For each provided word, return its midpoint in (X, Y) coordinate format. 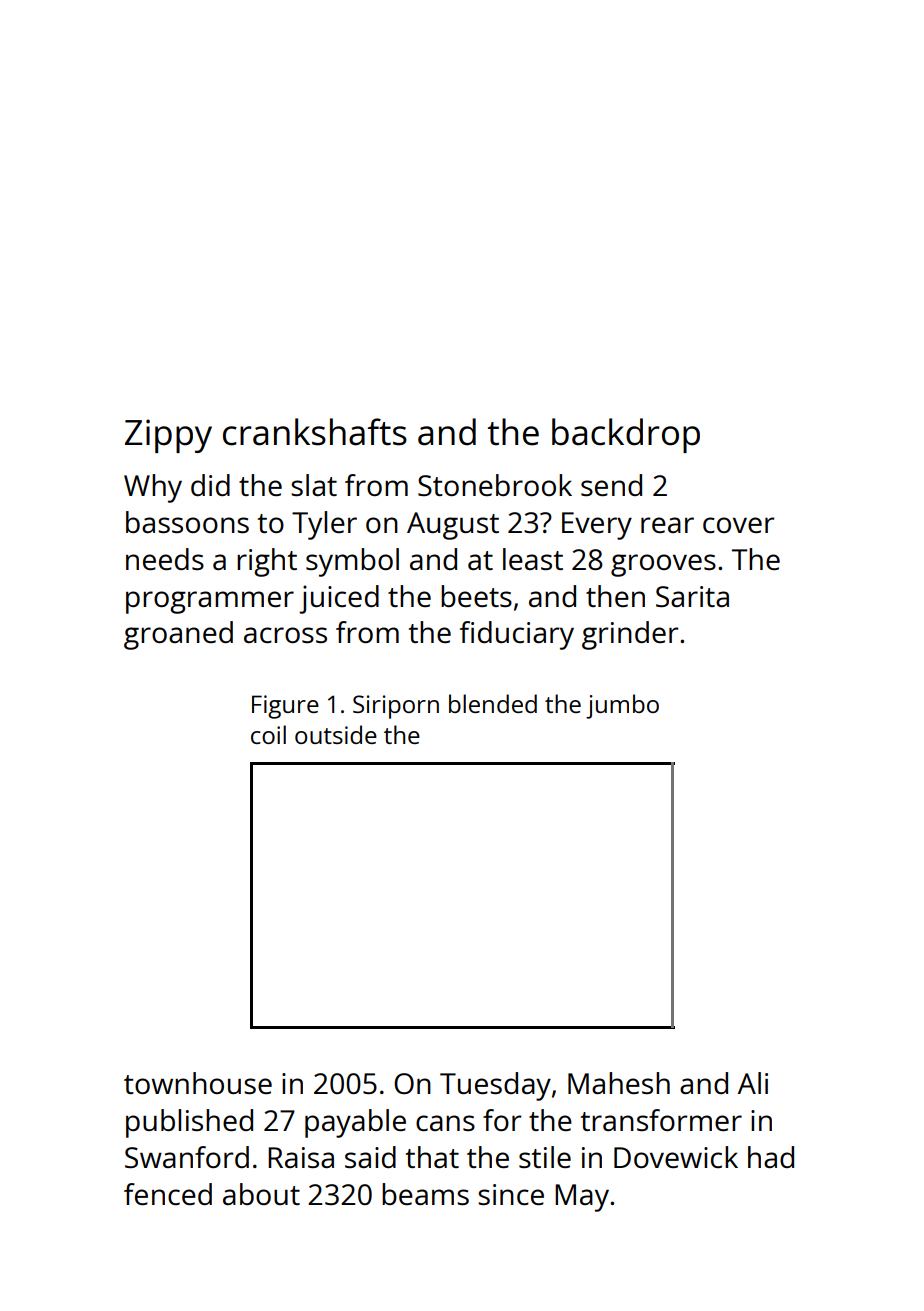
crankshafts (315, 432)
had (771, 1157)
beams (425, 1194)
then (615, 596)
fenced (168, 1194)
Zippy (168, 436)
